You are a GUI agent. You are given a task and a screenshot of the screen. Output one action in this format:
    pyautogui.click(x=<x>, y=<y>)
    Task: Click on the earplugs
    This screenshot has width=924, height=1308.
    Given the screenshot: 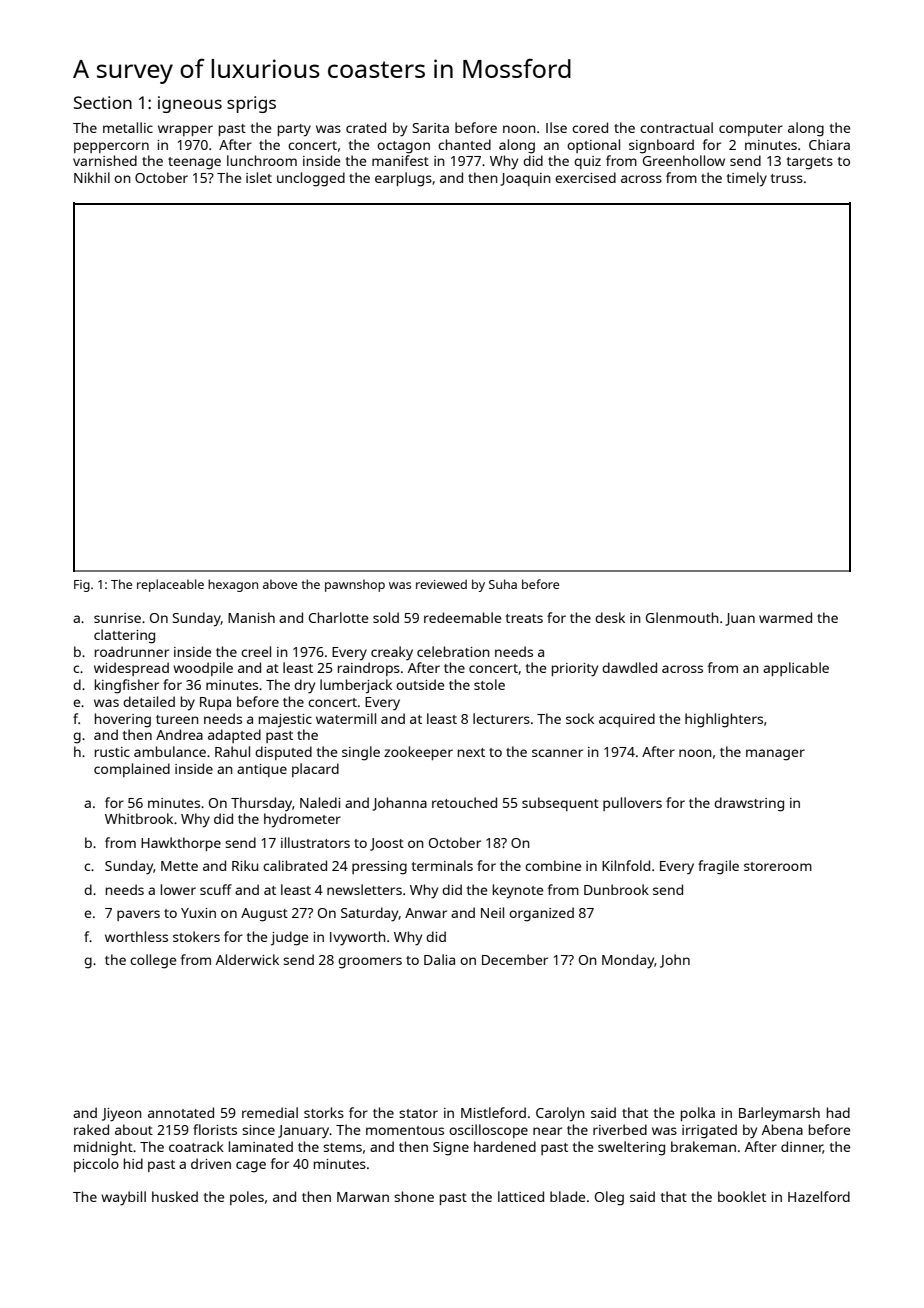 What is the action you would take?
    pyautogui.click(x=403, y=179)
